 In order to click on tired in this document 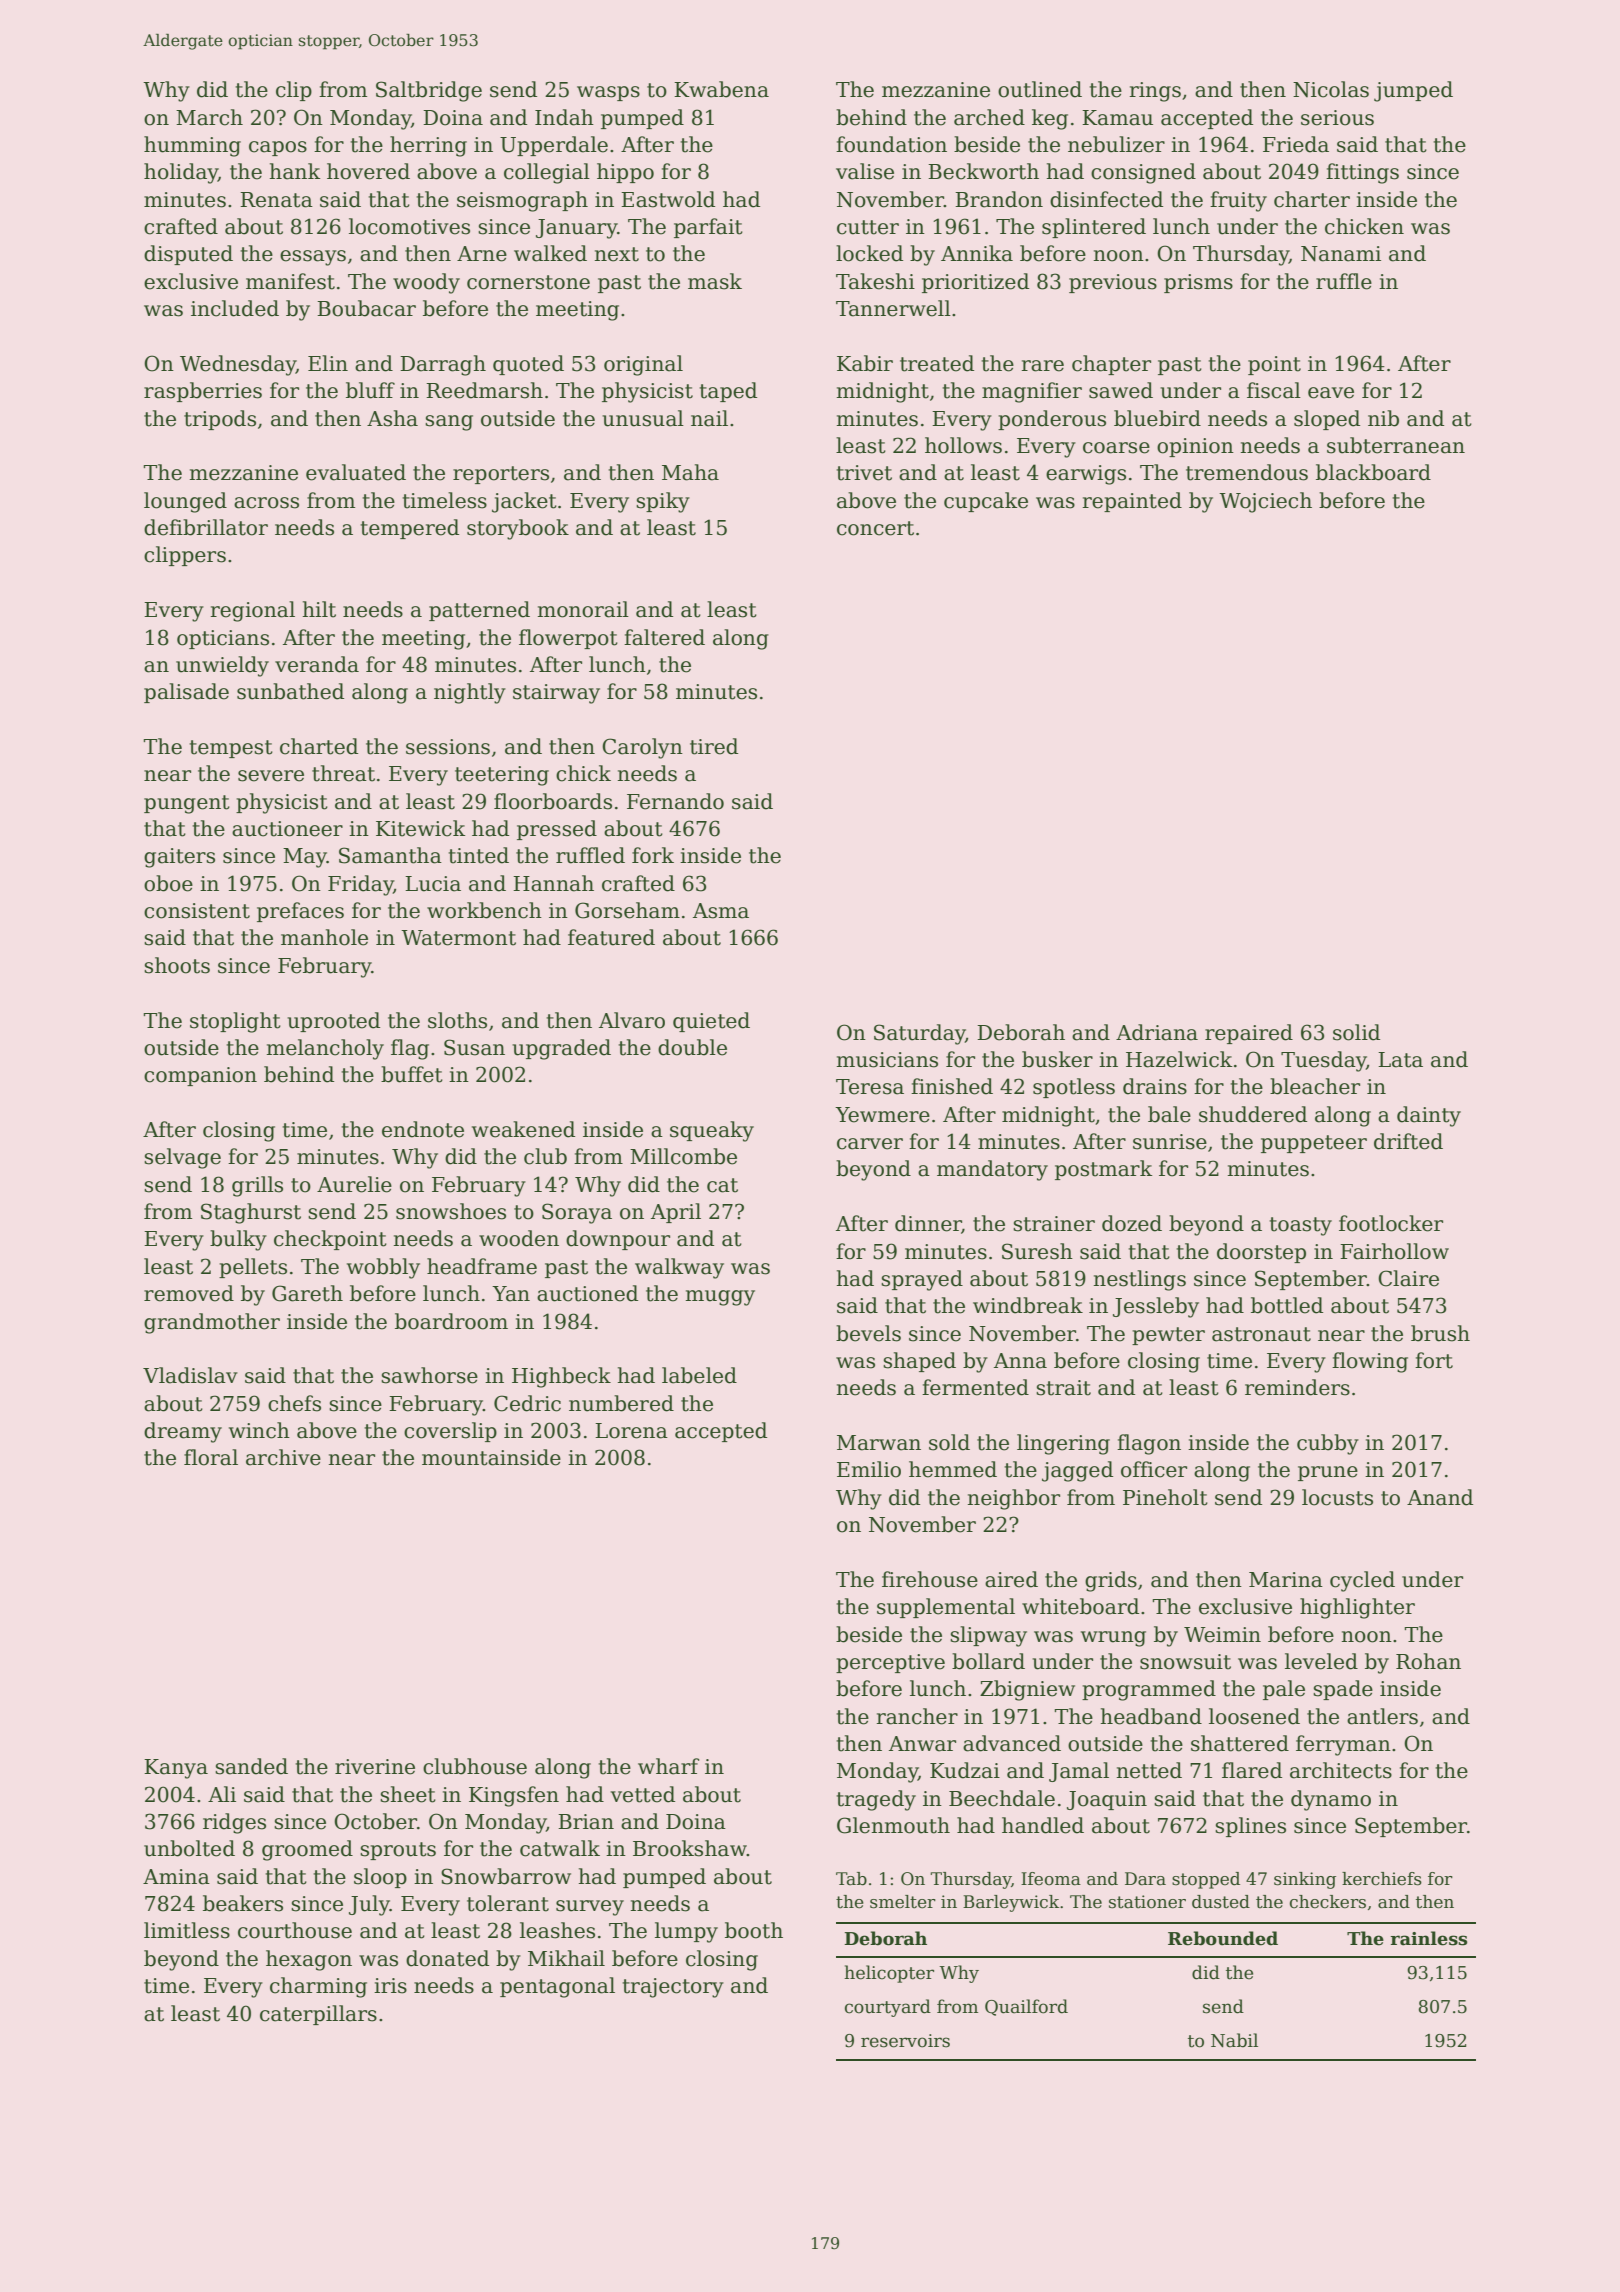, I will do `click(714, 746)`.
